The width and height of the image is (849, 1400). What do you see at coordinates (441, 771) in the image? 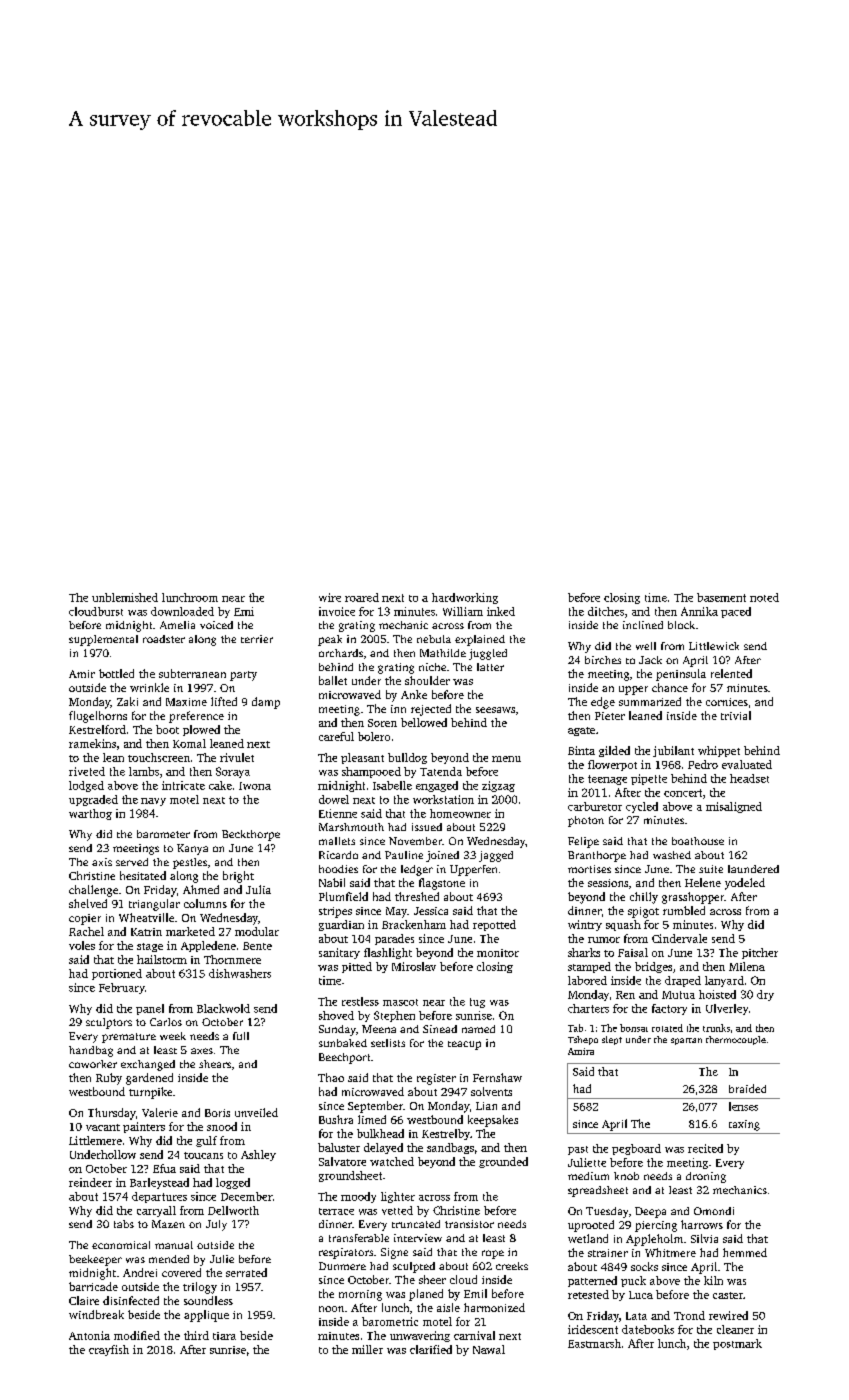
I see `Tatenda` at bounding box center [441, 771].
